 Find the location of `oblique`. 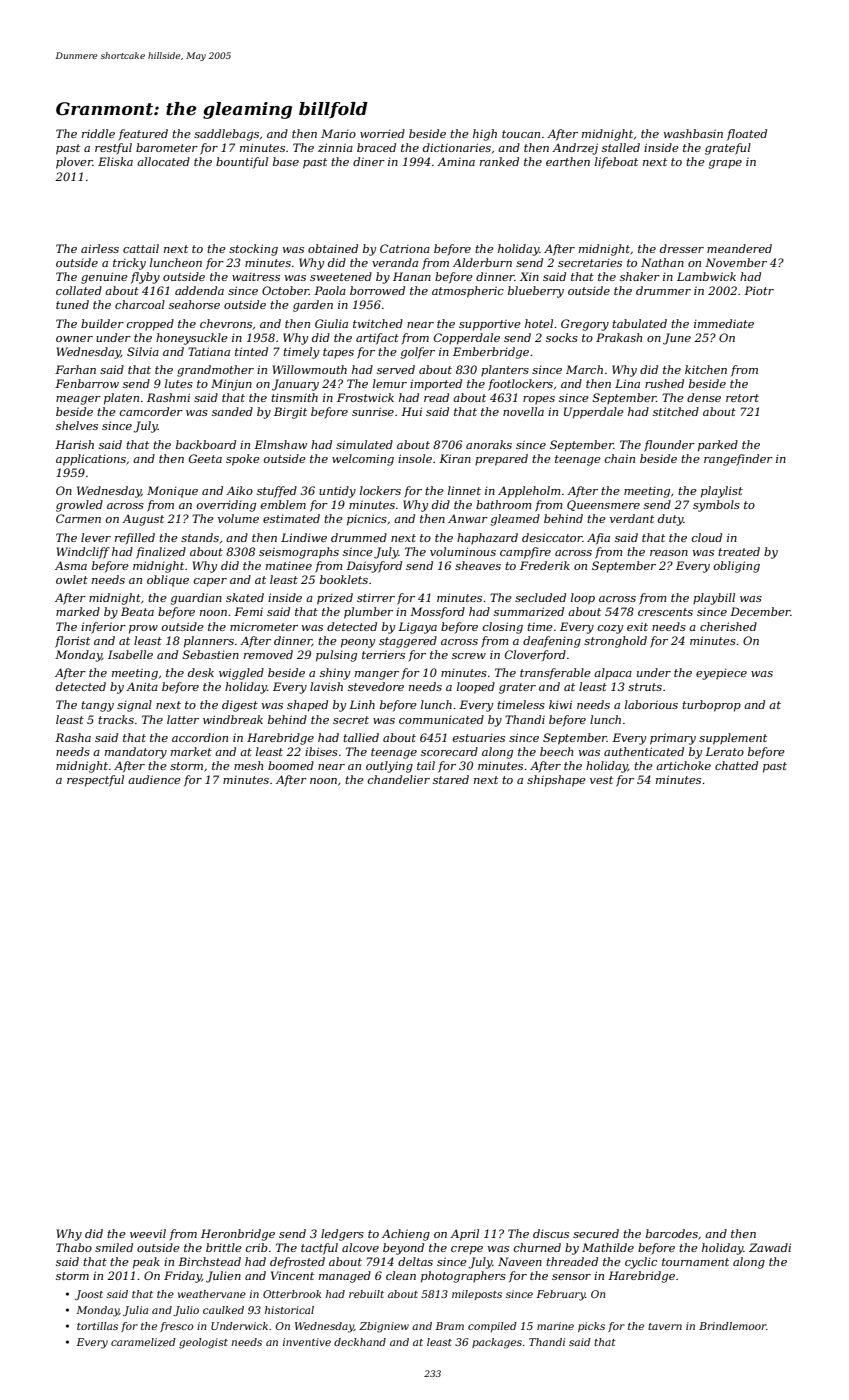

oblique is located at coordinates (168, 581).
